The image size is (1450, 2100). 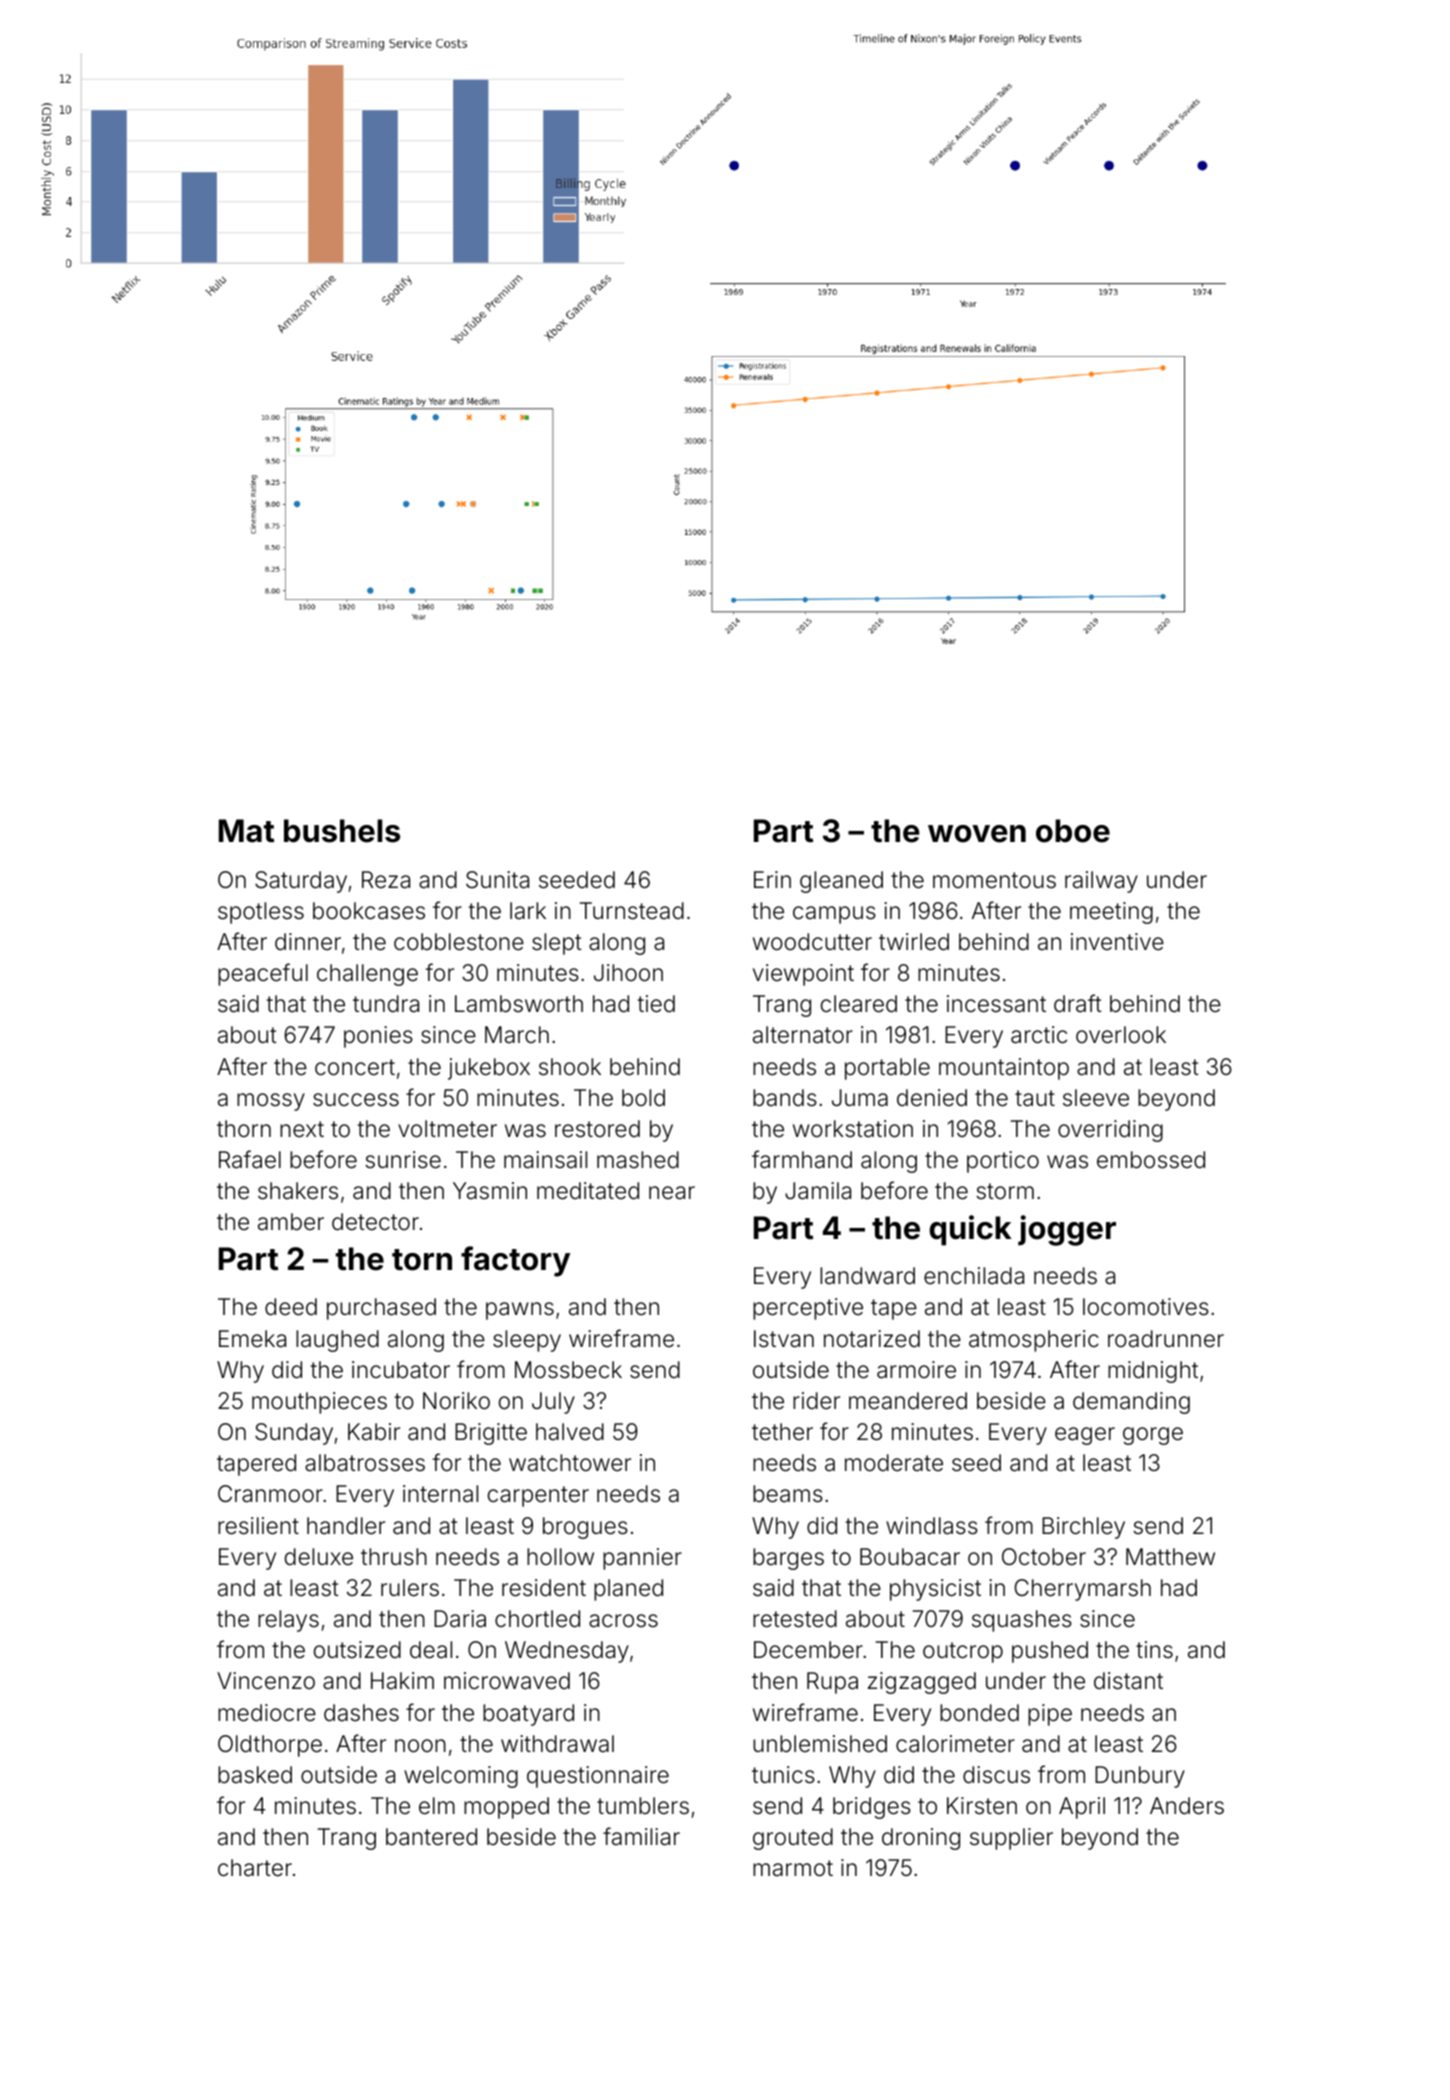 What do you see at coordinates (342, 831) in the page?
I see `bushels` at bounding box center [342, 831].
